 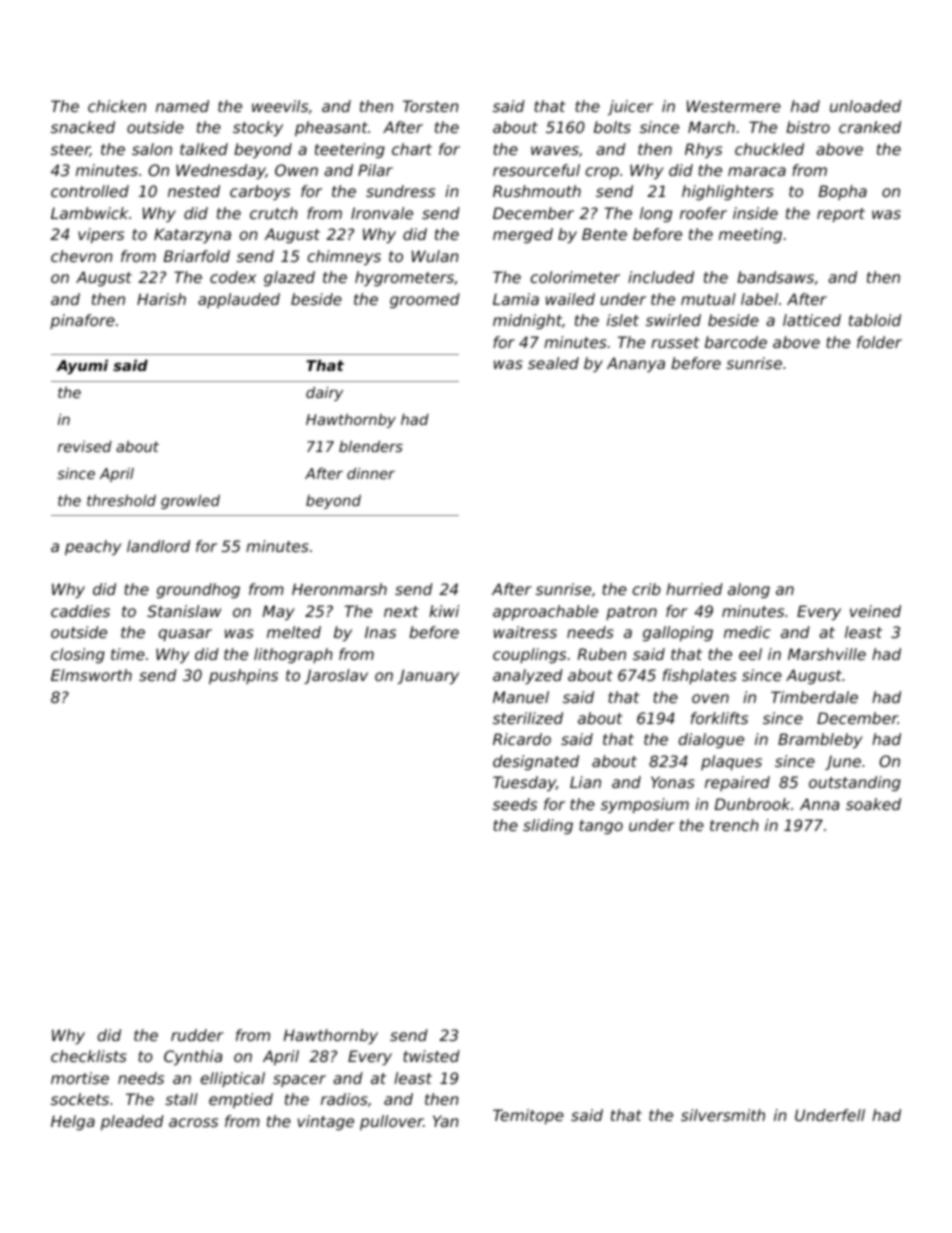 What do you see at coordinates (528, 1116) in the image?
I see `Temitope` at bounding box center [528, 1116].
